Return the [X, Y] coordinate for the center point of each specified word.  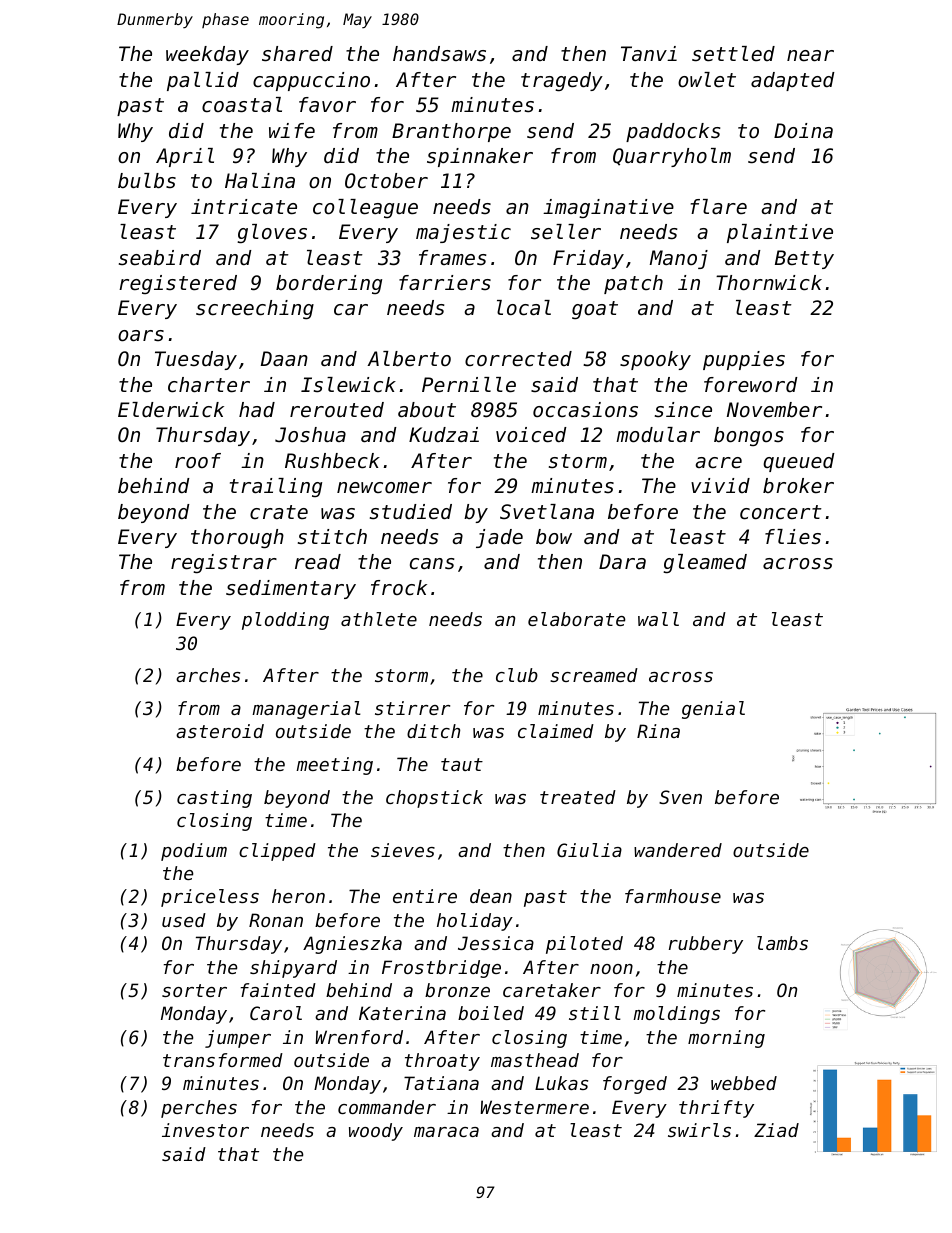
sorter [194, 990]
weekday [207, 55]
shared [297, 54]
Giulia [589, 850]
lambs [782, 943]
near [810, 56]
